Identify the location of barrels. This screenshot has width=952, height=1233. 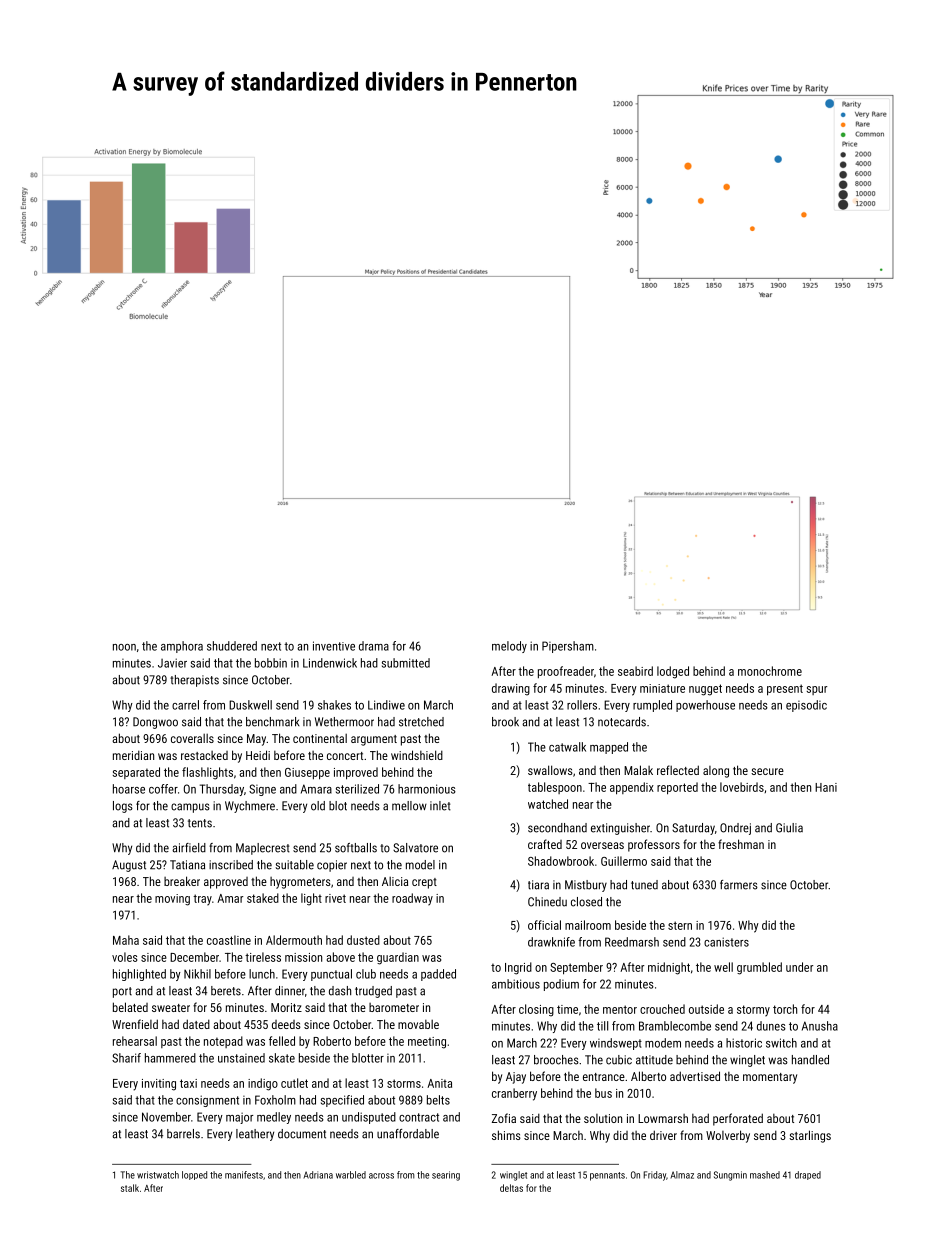
(183, 1134).
